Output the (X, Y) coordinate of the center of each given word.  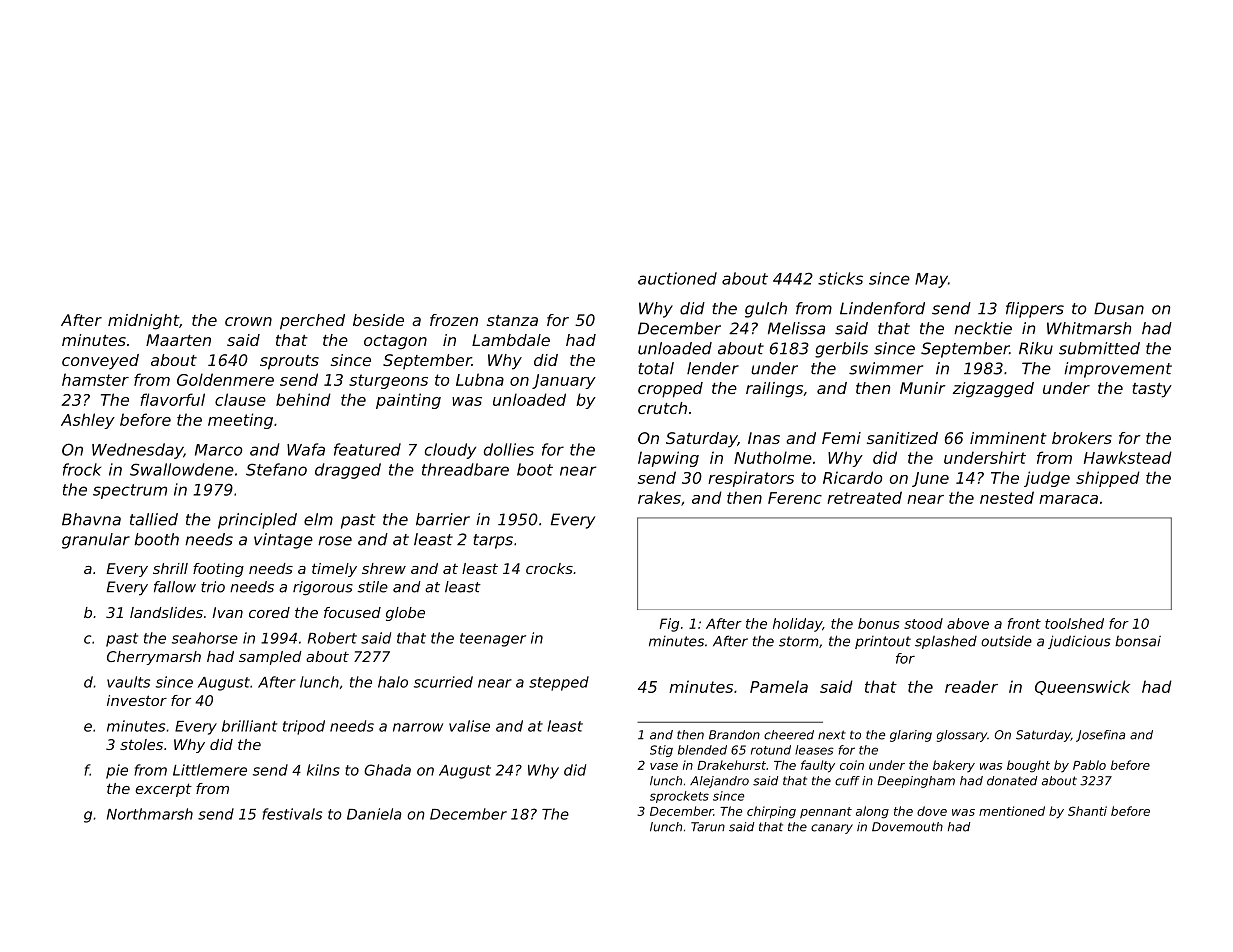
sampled (270, 658)
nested (1007, 497)
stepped (559, 683)
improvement (1118, 370)
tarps (493, 541)
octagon (395, 342)
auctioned (677, 278)
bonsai (1138, 641)
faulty (818, 766)
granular (96, 541)
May (931, 280)
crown (248, 321)
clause (240, 399)
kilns (323, 770)
